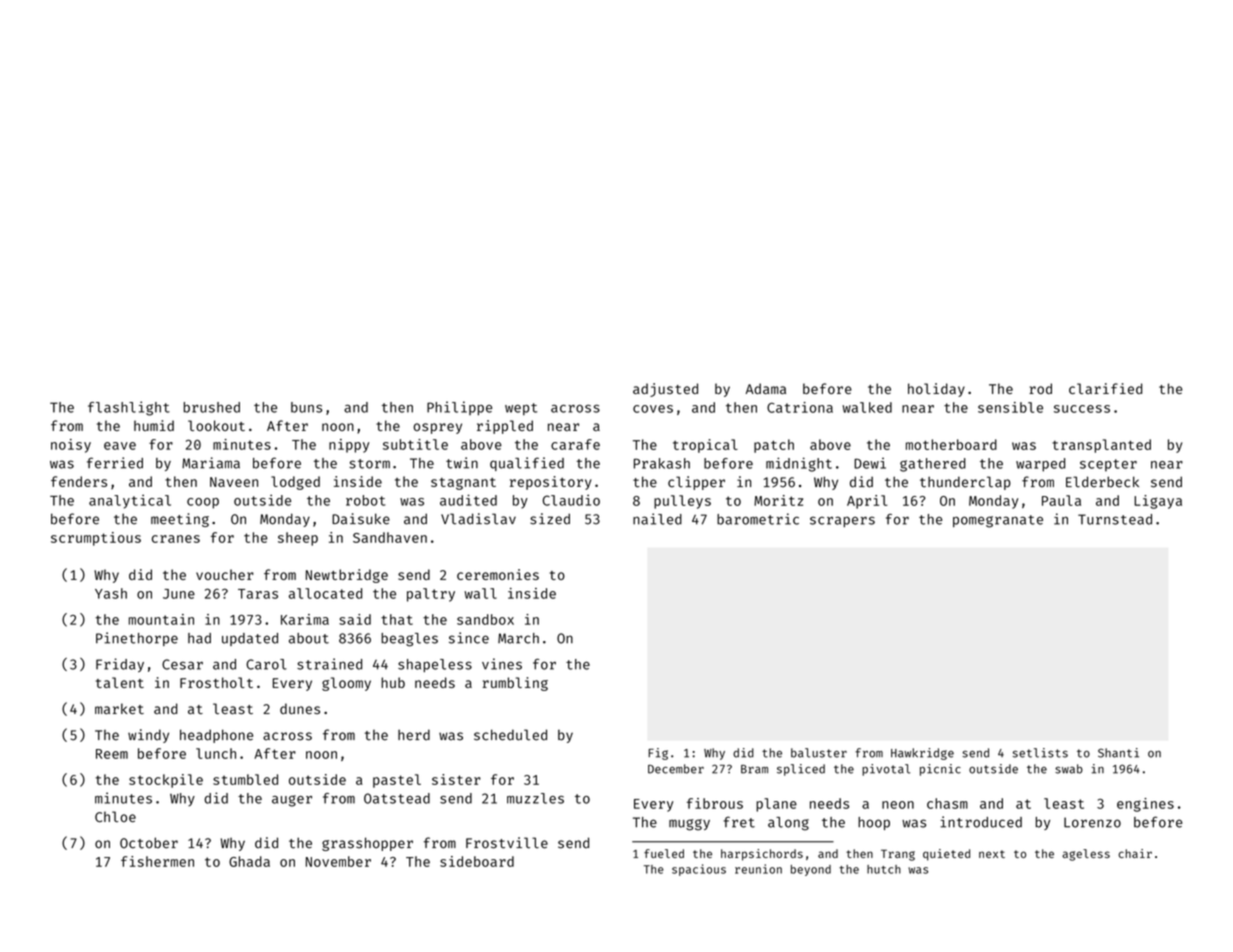 This image has height=952, width=1233. Describe the element at coordinates (936, 390) in the image. I see `holiday` at that location.
